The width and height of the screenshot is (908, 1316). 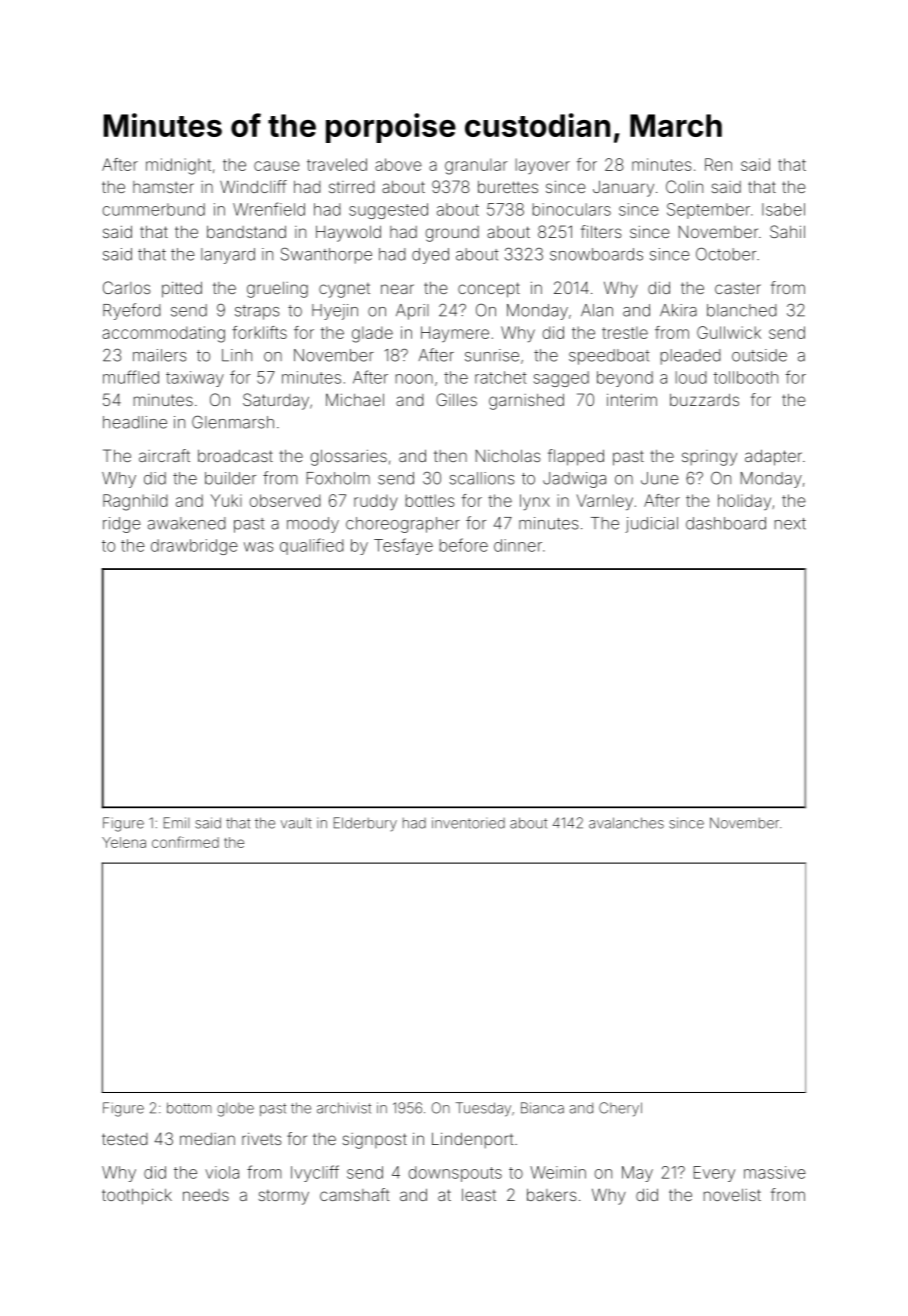 What do you see at coordinates (790, 524) in the screenshot?
I see `next` at bounding box center [790, 524].
